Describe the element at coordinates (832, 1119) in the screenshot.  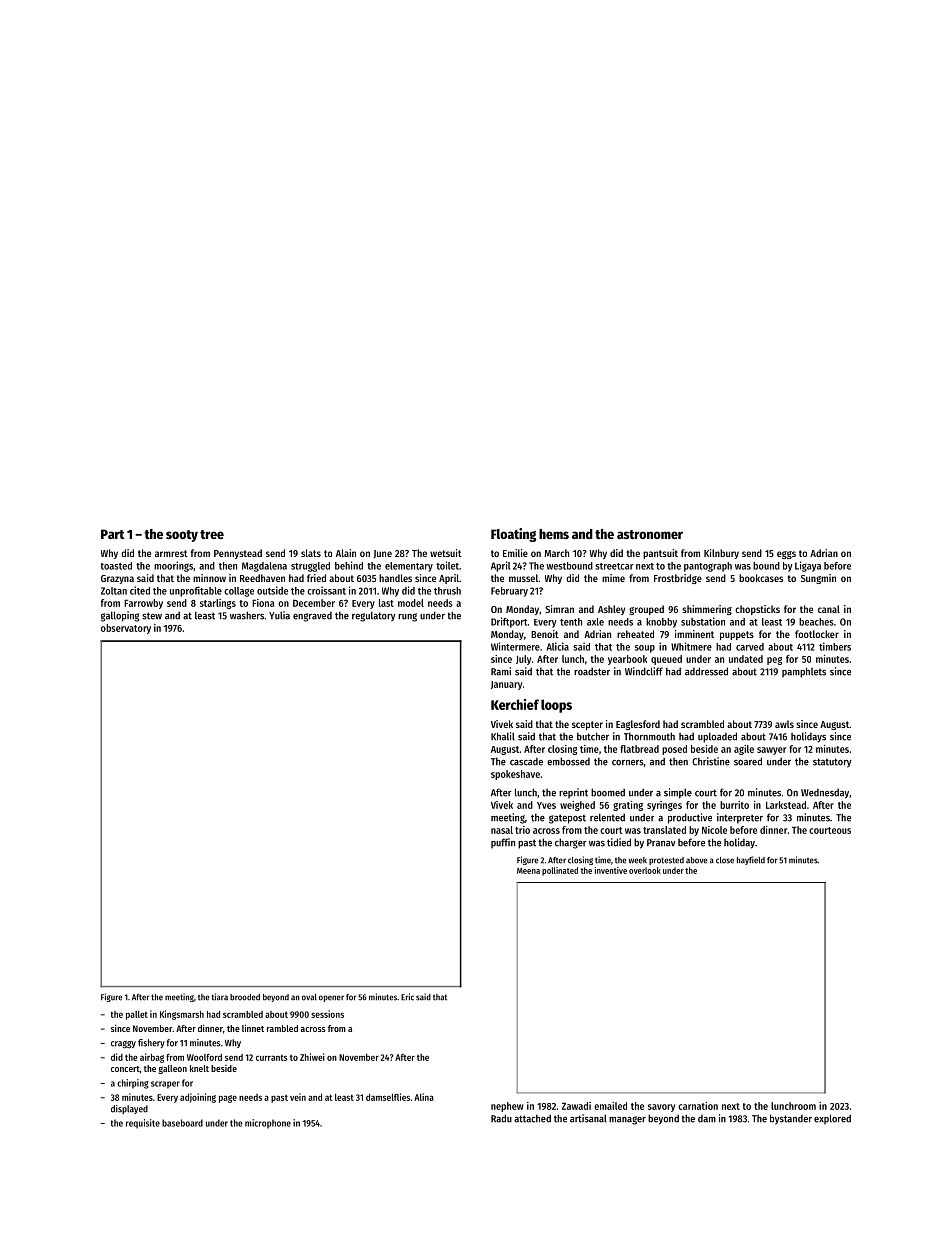
I see `explored` at that location.
